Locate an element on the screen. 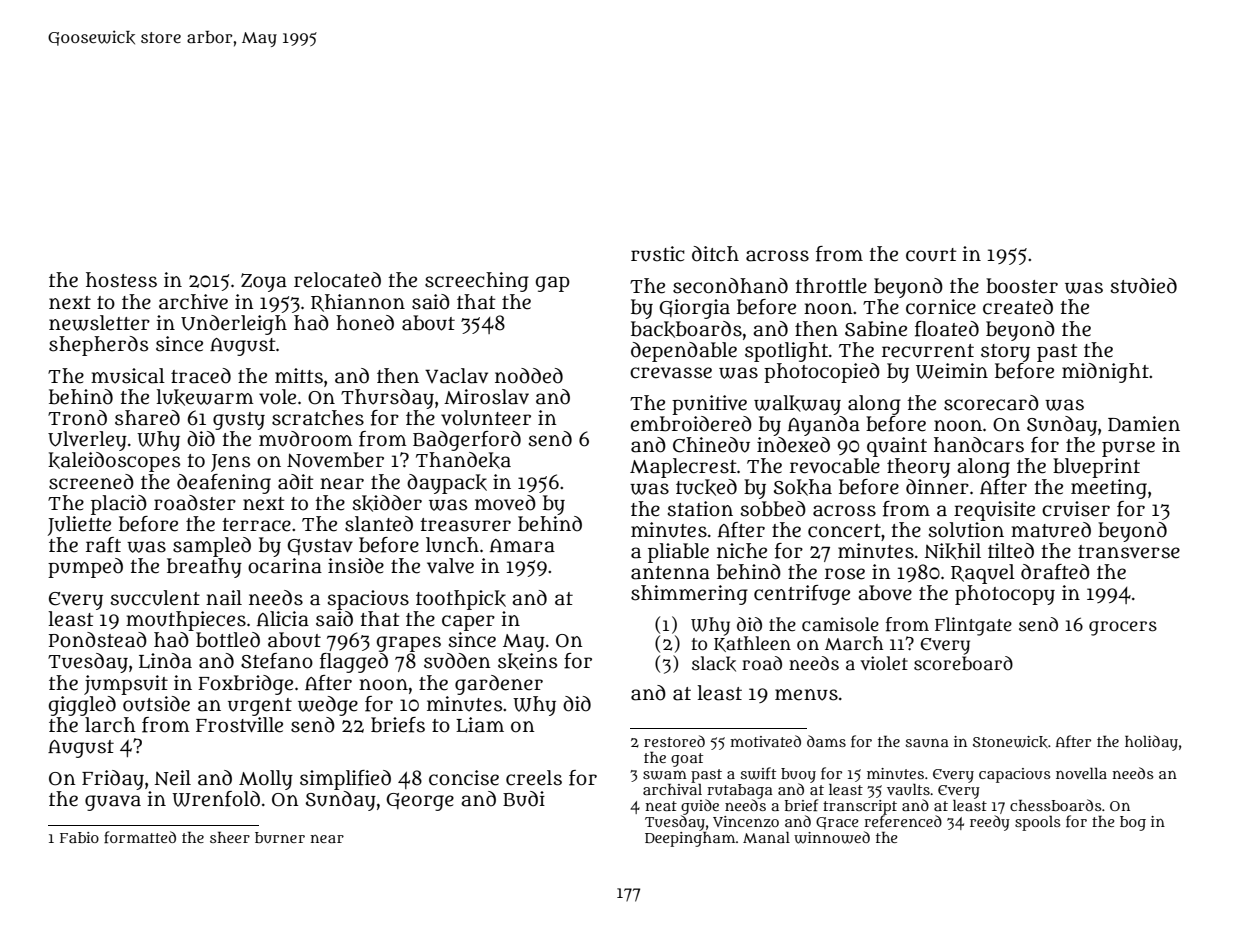 Image resolution: width=1233 pixels, height=952 pixels. deafening is located at coordinates (224, 484).
